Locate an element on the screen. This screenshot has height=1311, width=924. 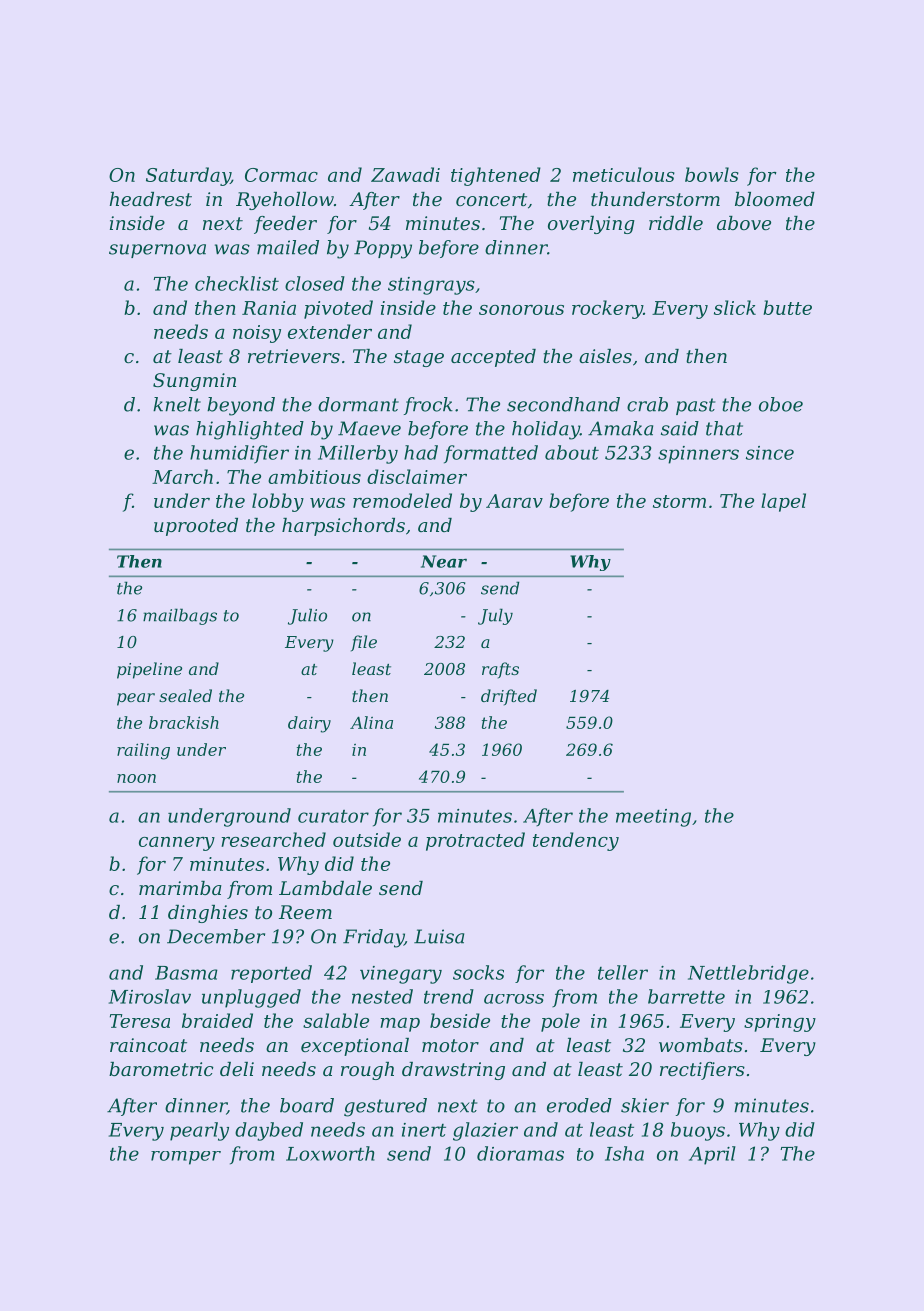
checklist is located at coordinates (237, 283).
